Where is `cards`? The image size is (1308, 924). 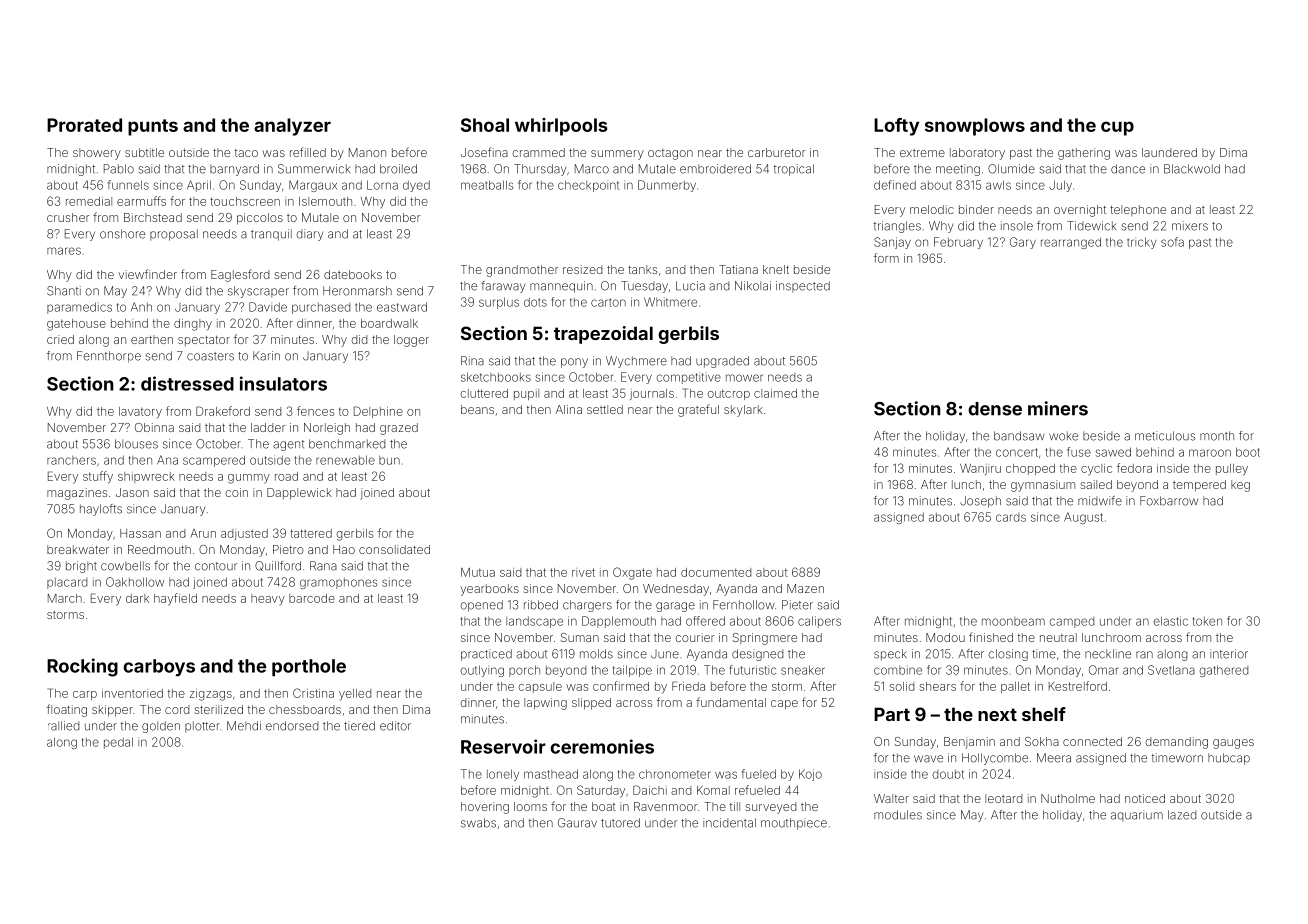
cards is located at coordinates (1011, 517).
